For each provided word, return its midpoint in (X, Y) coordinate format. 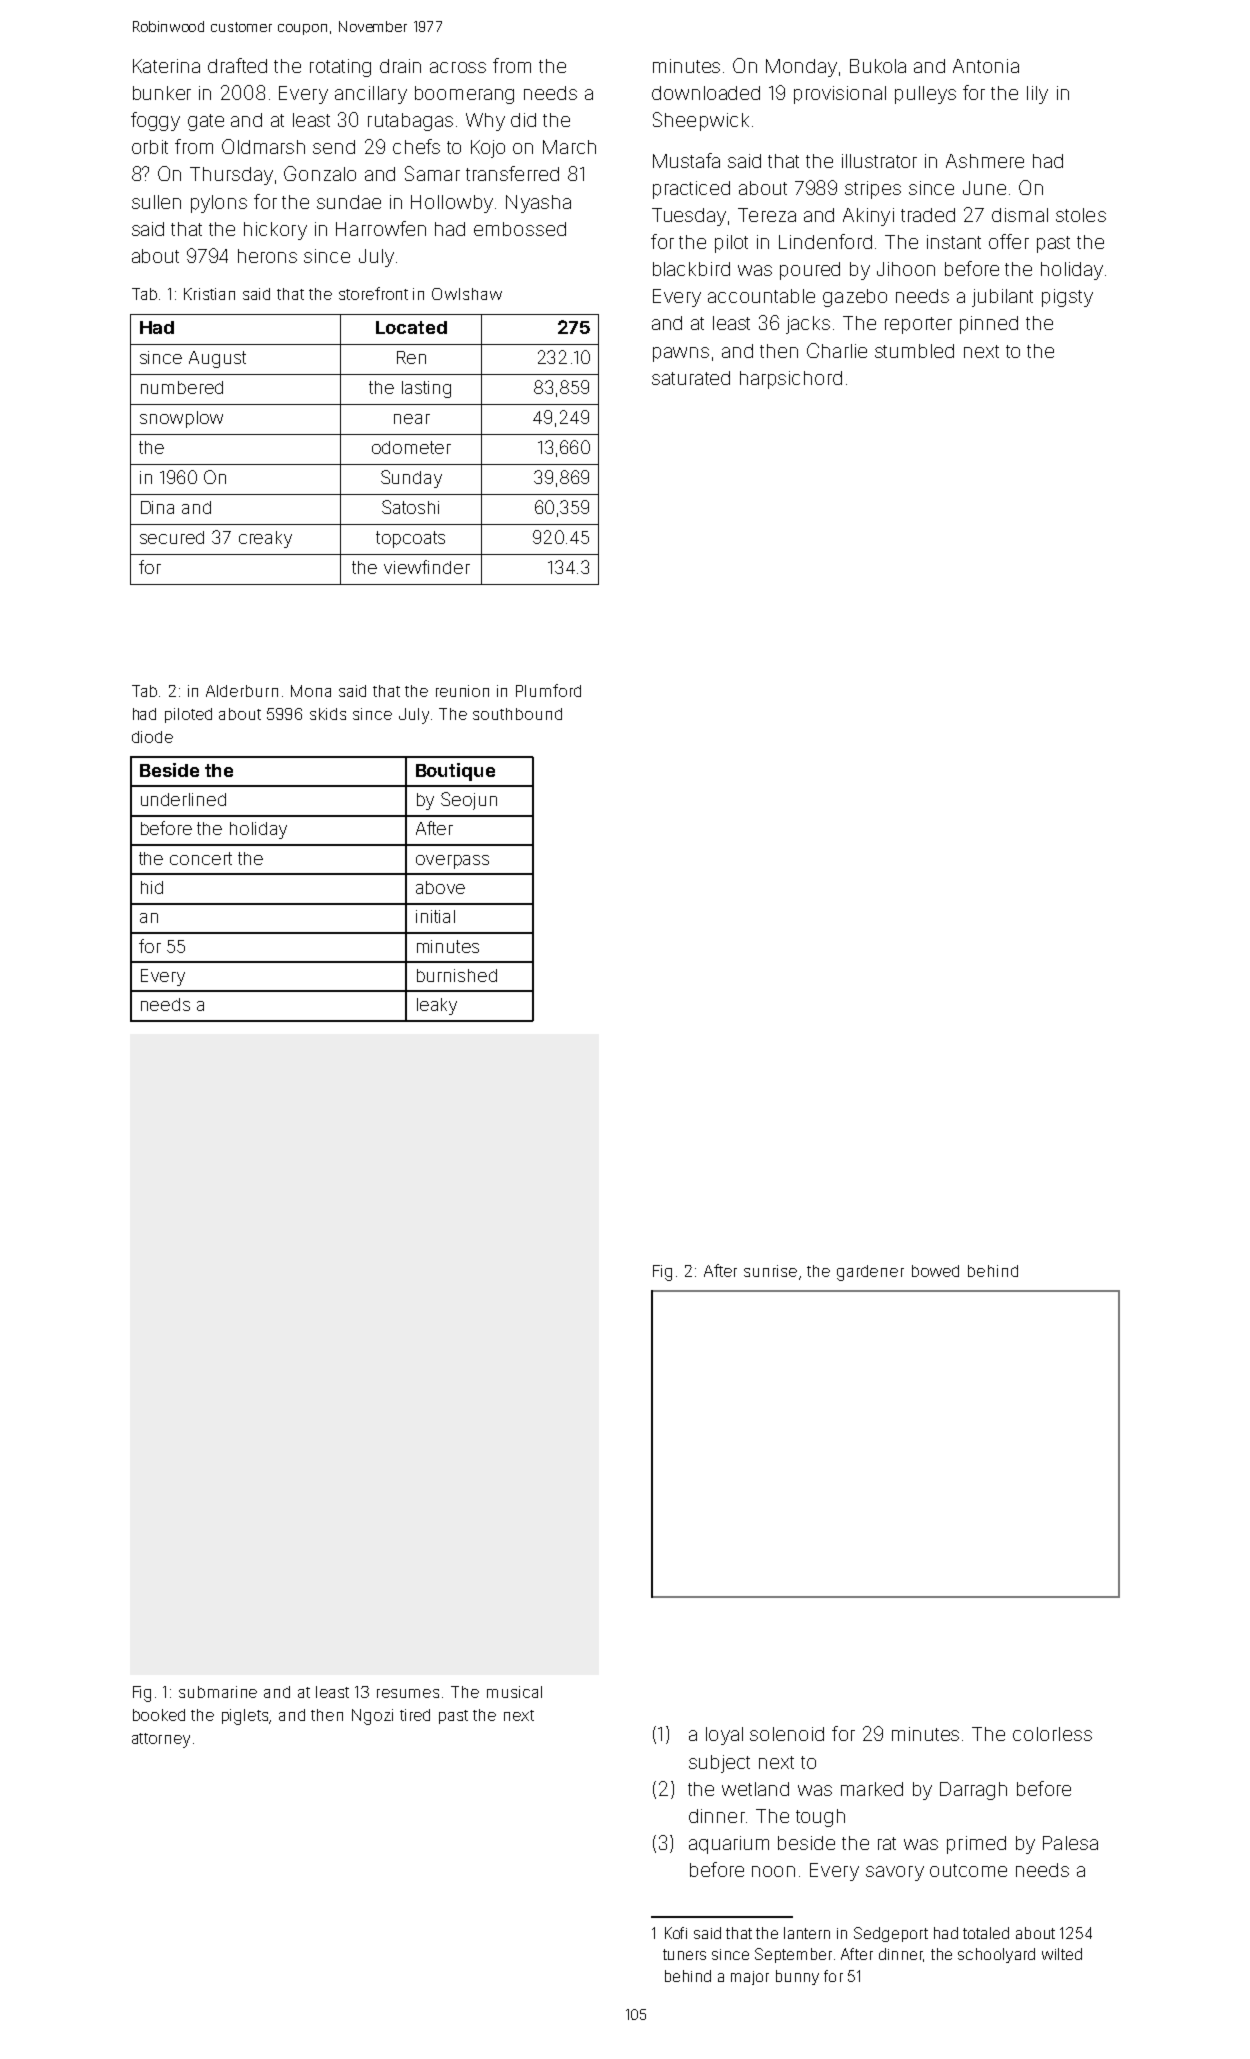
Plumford (548, 690)
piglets (246, 1717)
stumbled (914, 351)
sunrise (770, 1271)
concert (201, 858)
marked (872, 1789)
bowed (935, 1271)
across (458, 67)
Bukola (878, 66)
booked (159, 1715)
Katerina (166, 66)
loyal (724, 1736)
